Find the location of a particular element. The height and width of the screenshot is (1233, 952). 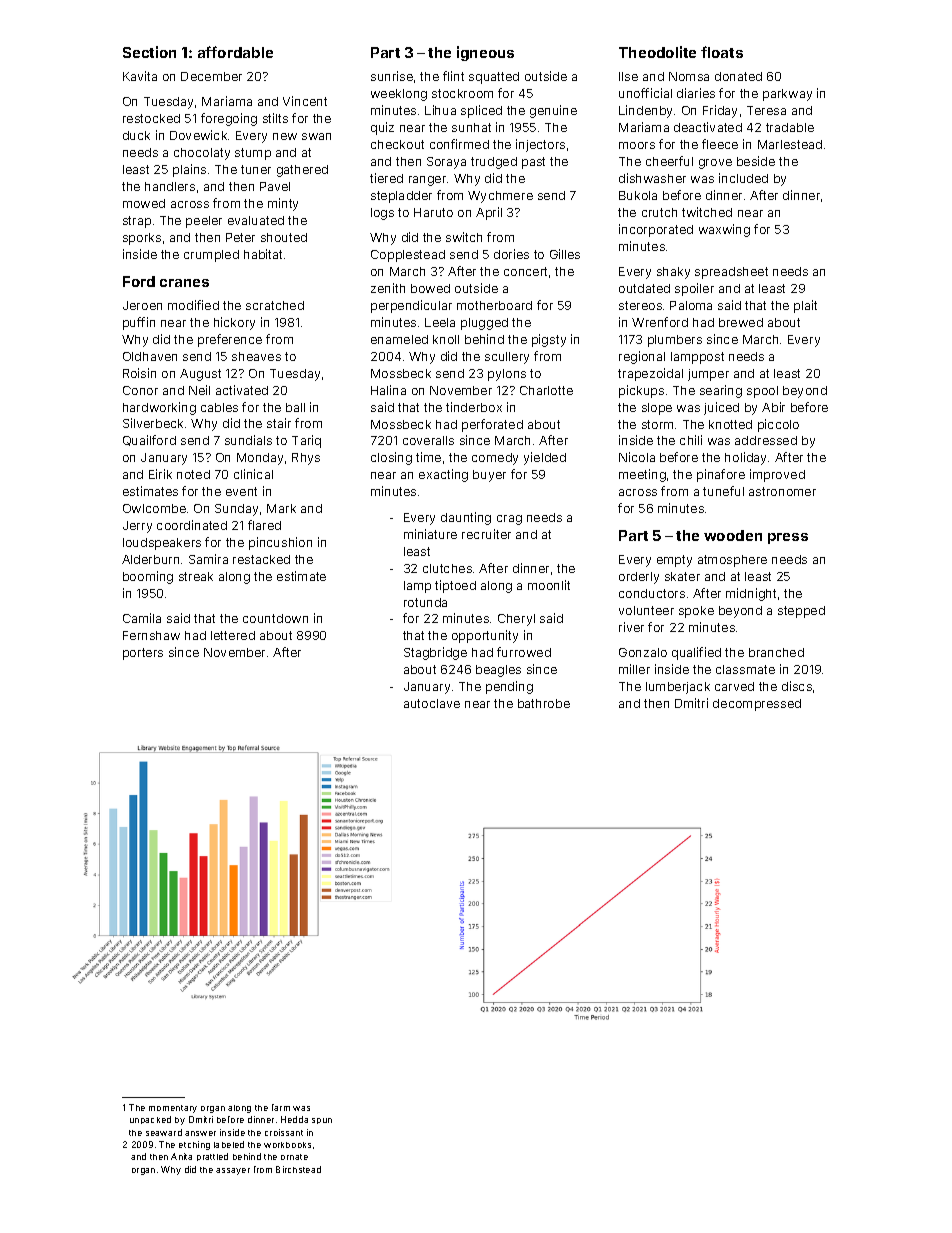

classmate is located at coordinates (745, 669).
